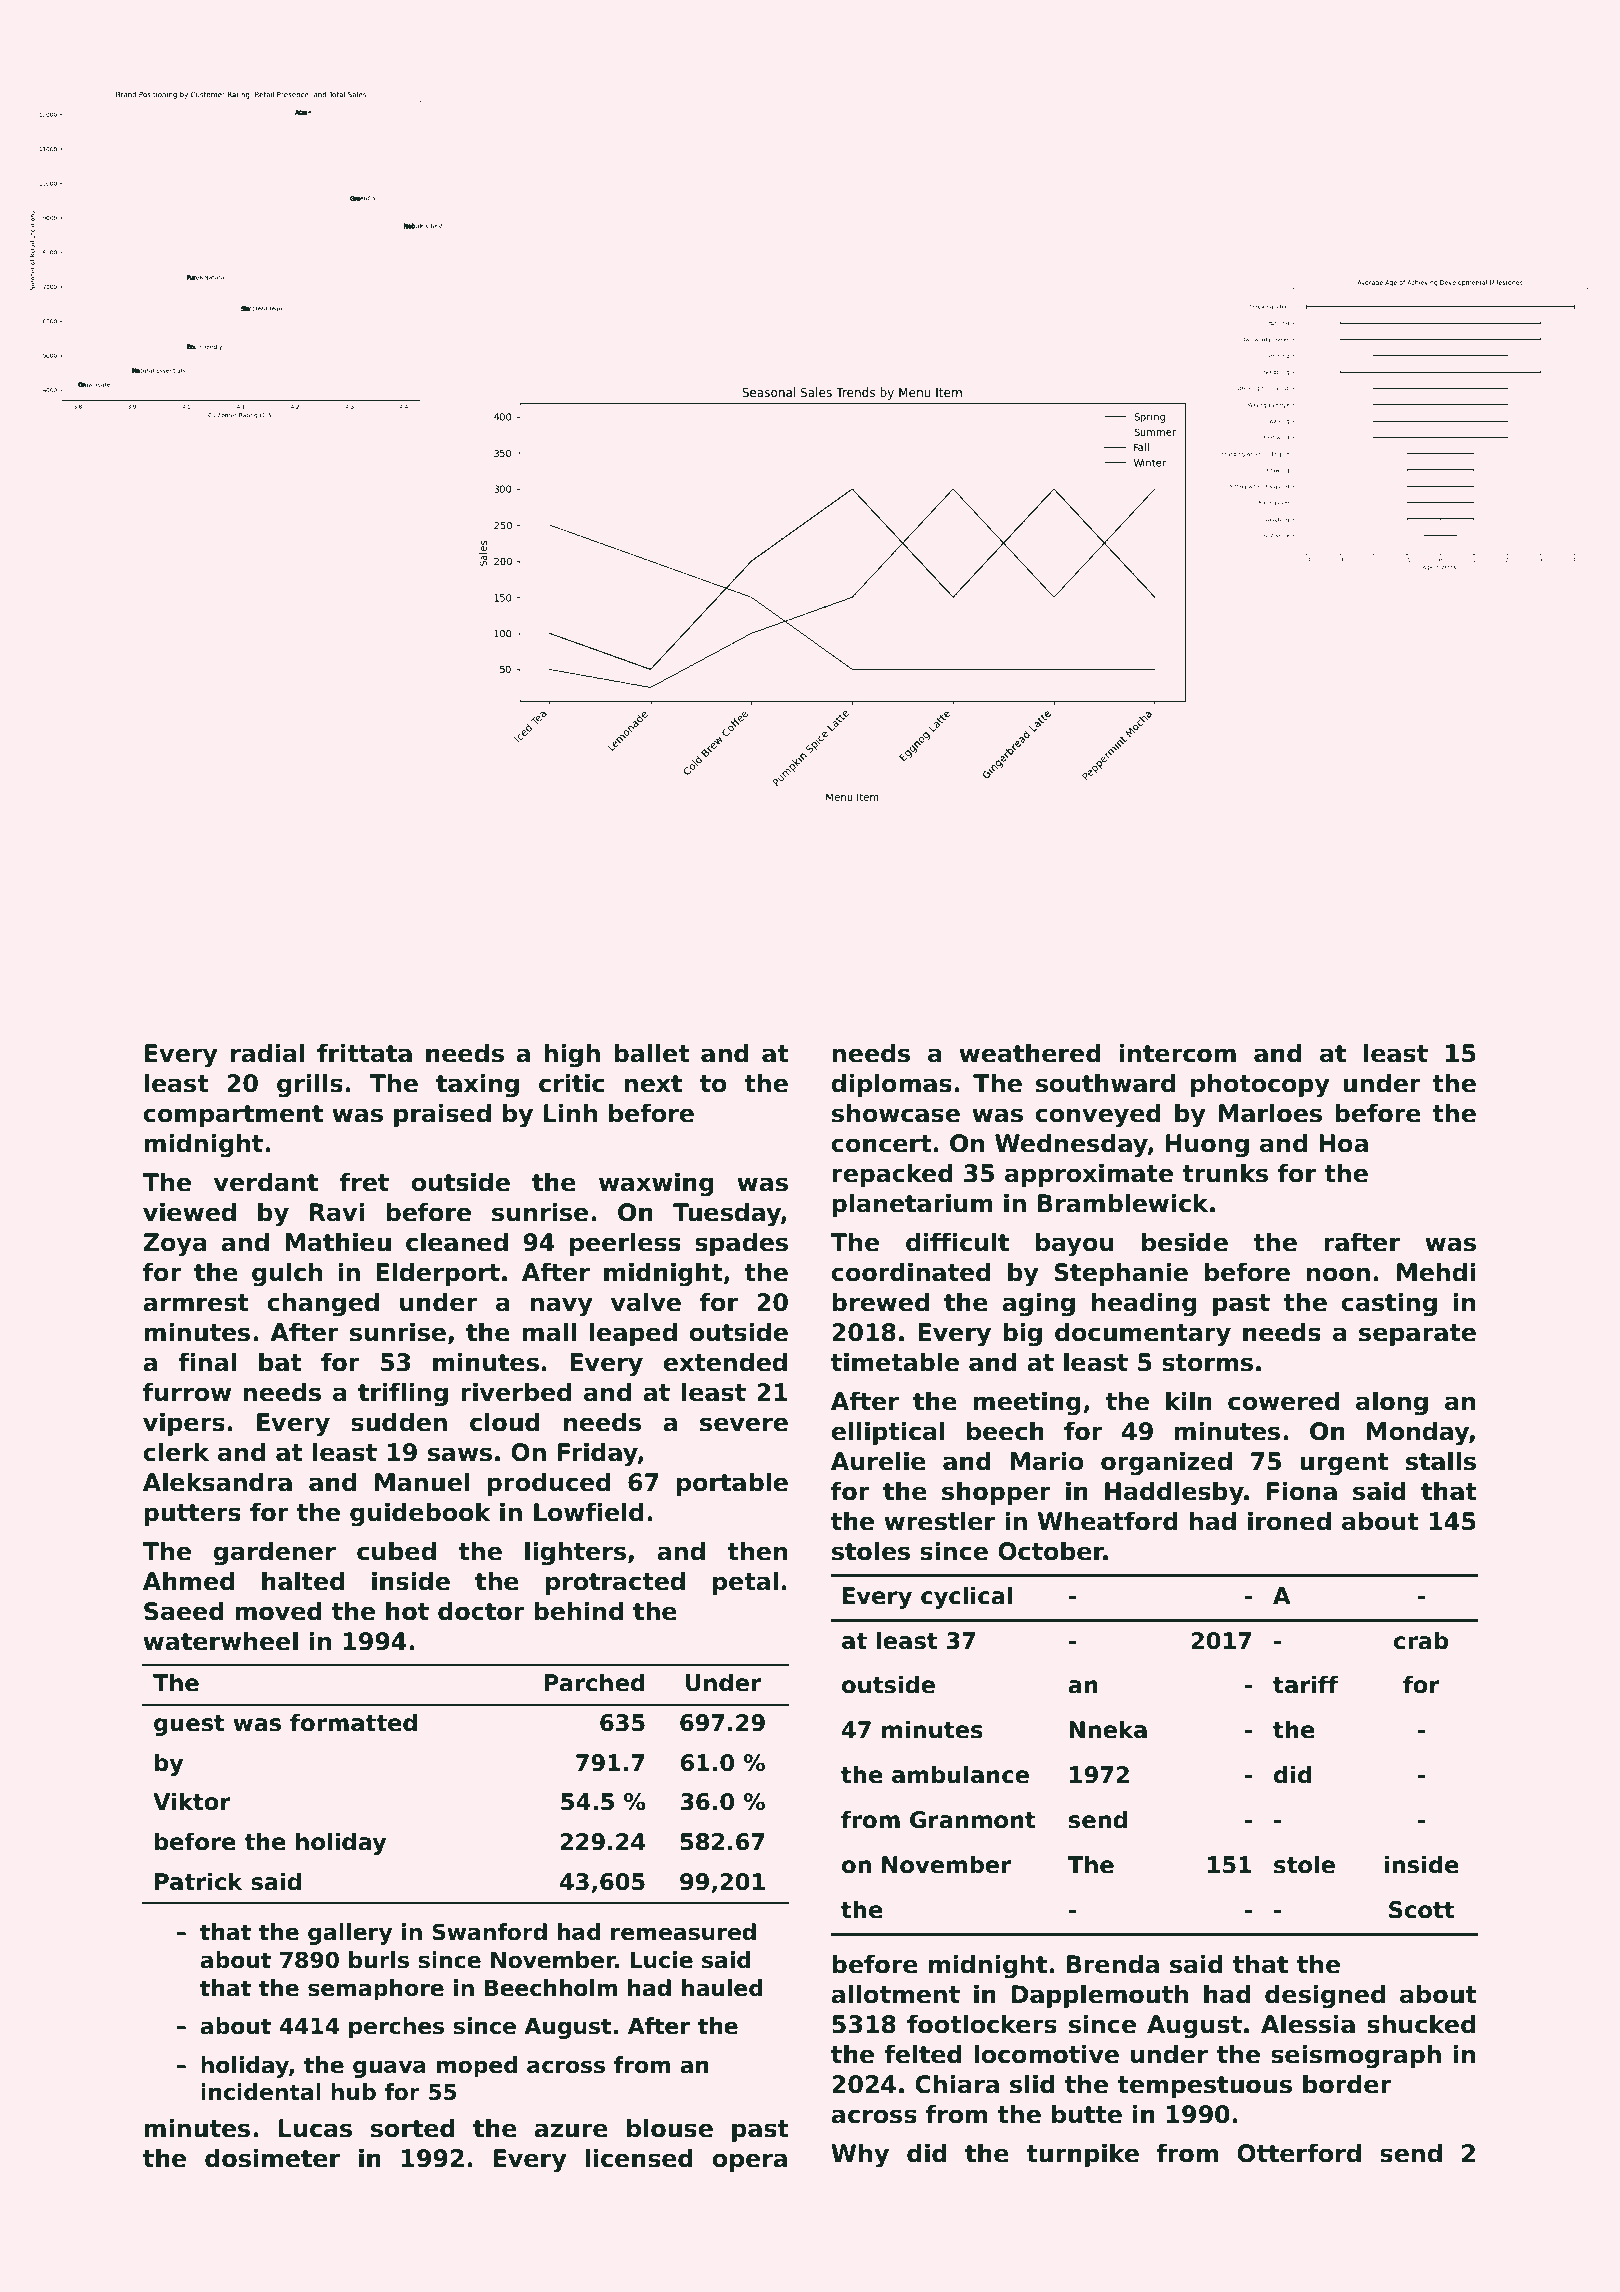 The height and width of the image is (2292, 1620). Describe the element at coordinates (973, 1820) in the image. I see `Granmont` at that location.
